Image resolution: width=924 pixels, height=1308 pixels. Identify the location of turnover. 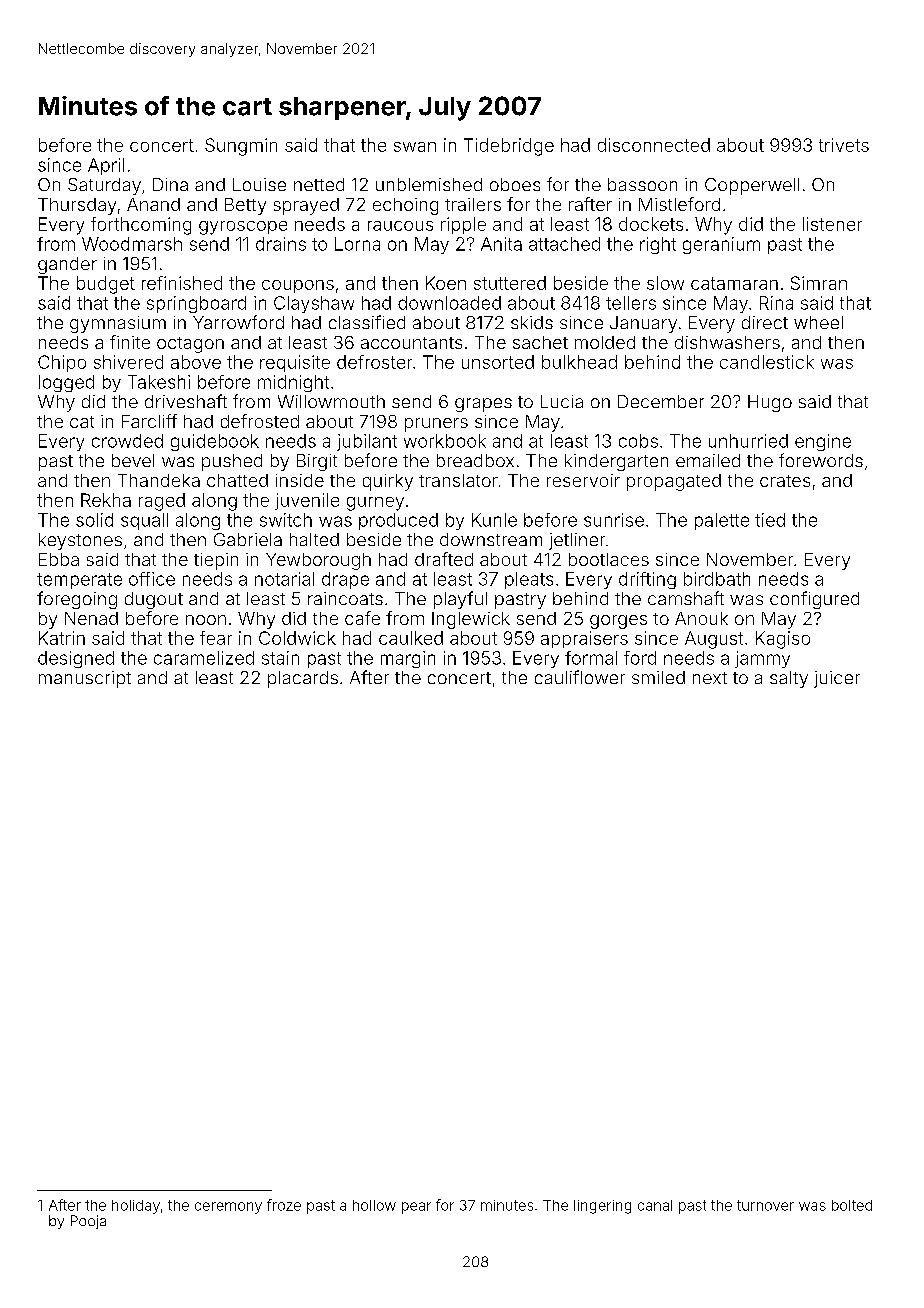
(765, 1205).
